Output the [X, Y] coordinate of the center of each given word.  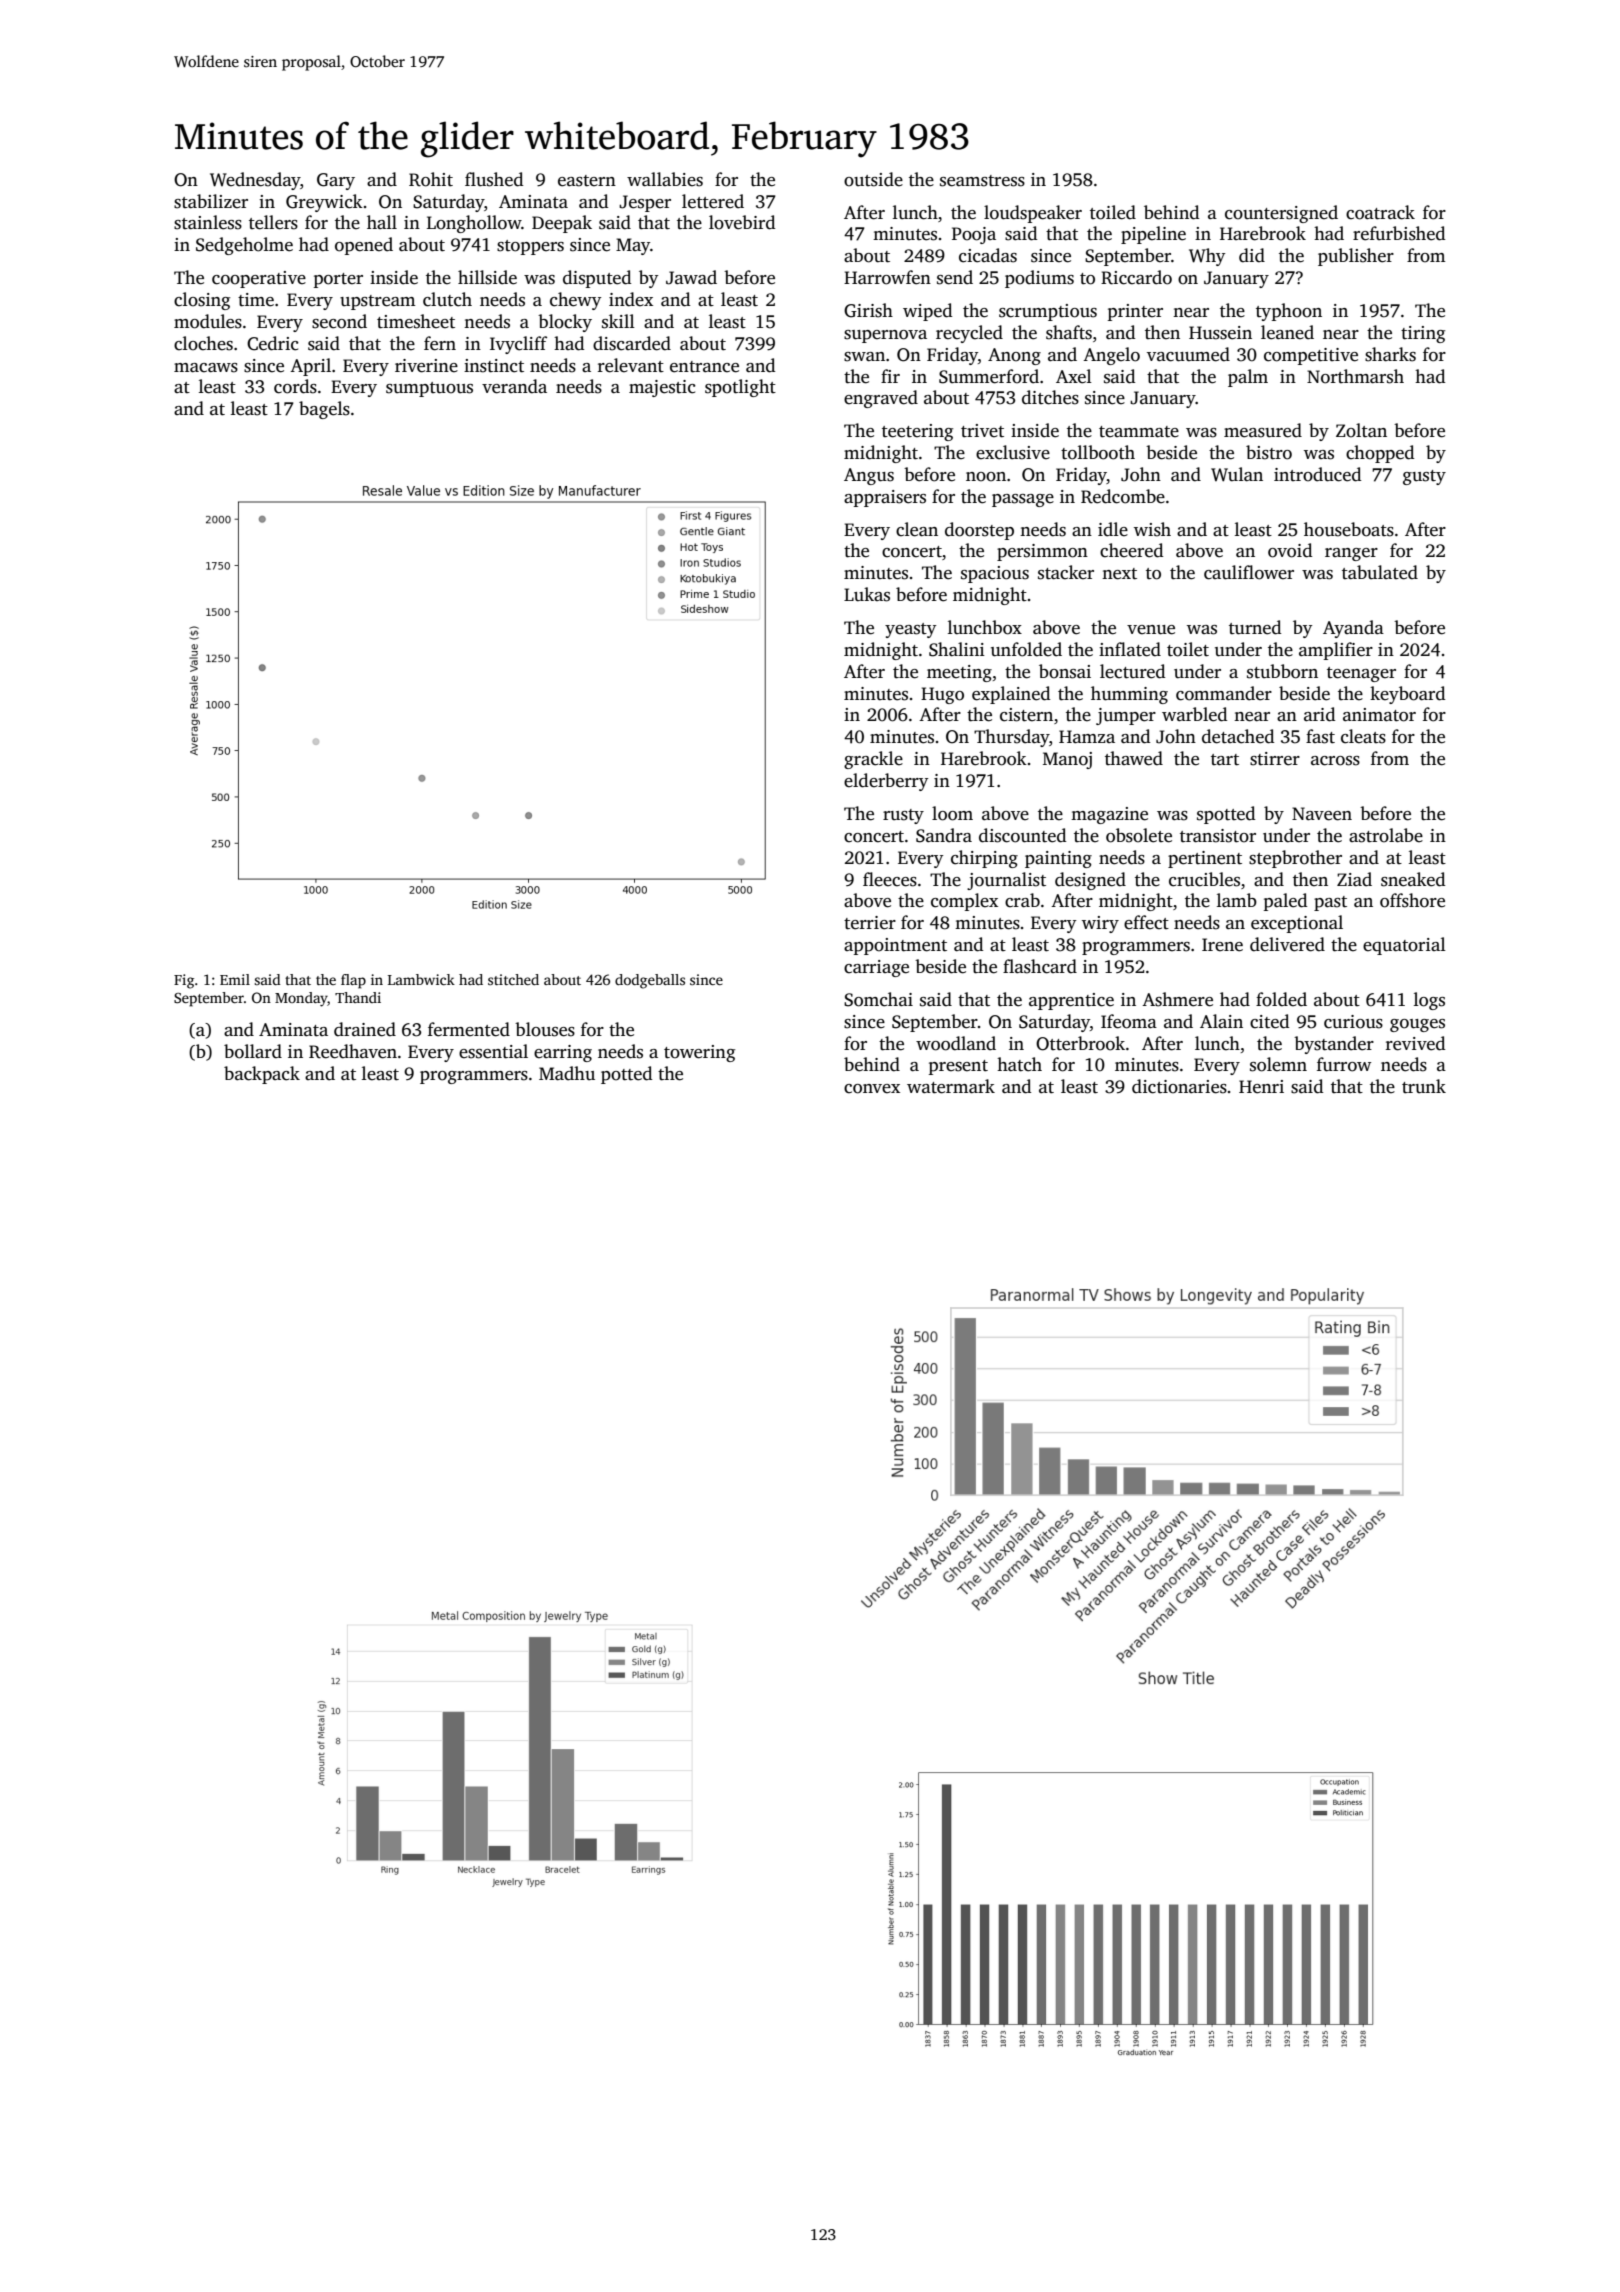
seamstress [982, 181]
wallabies [665, 179]
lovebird [742, 222]
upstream [377, 302]
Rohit [431, 179]
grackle [873, 760]
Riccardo [1136, 277]
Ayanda [1353, 629]
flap [353, 981]
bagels [324, 410]
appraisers [885, 498]
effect [1146, 922]
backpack [262, 1075]
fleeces [890, 879]
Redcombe [1123, 496]
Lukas [867, 594]
